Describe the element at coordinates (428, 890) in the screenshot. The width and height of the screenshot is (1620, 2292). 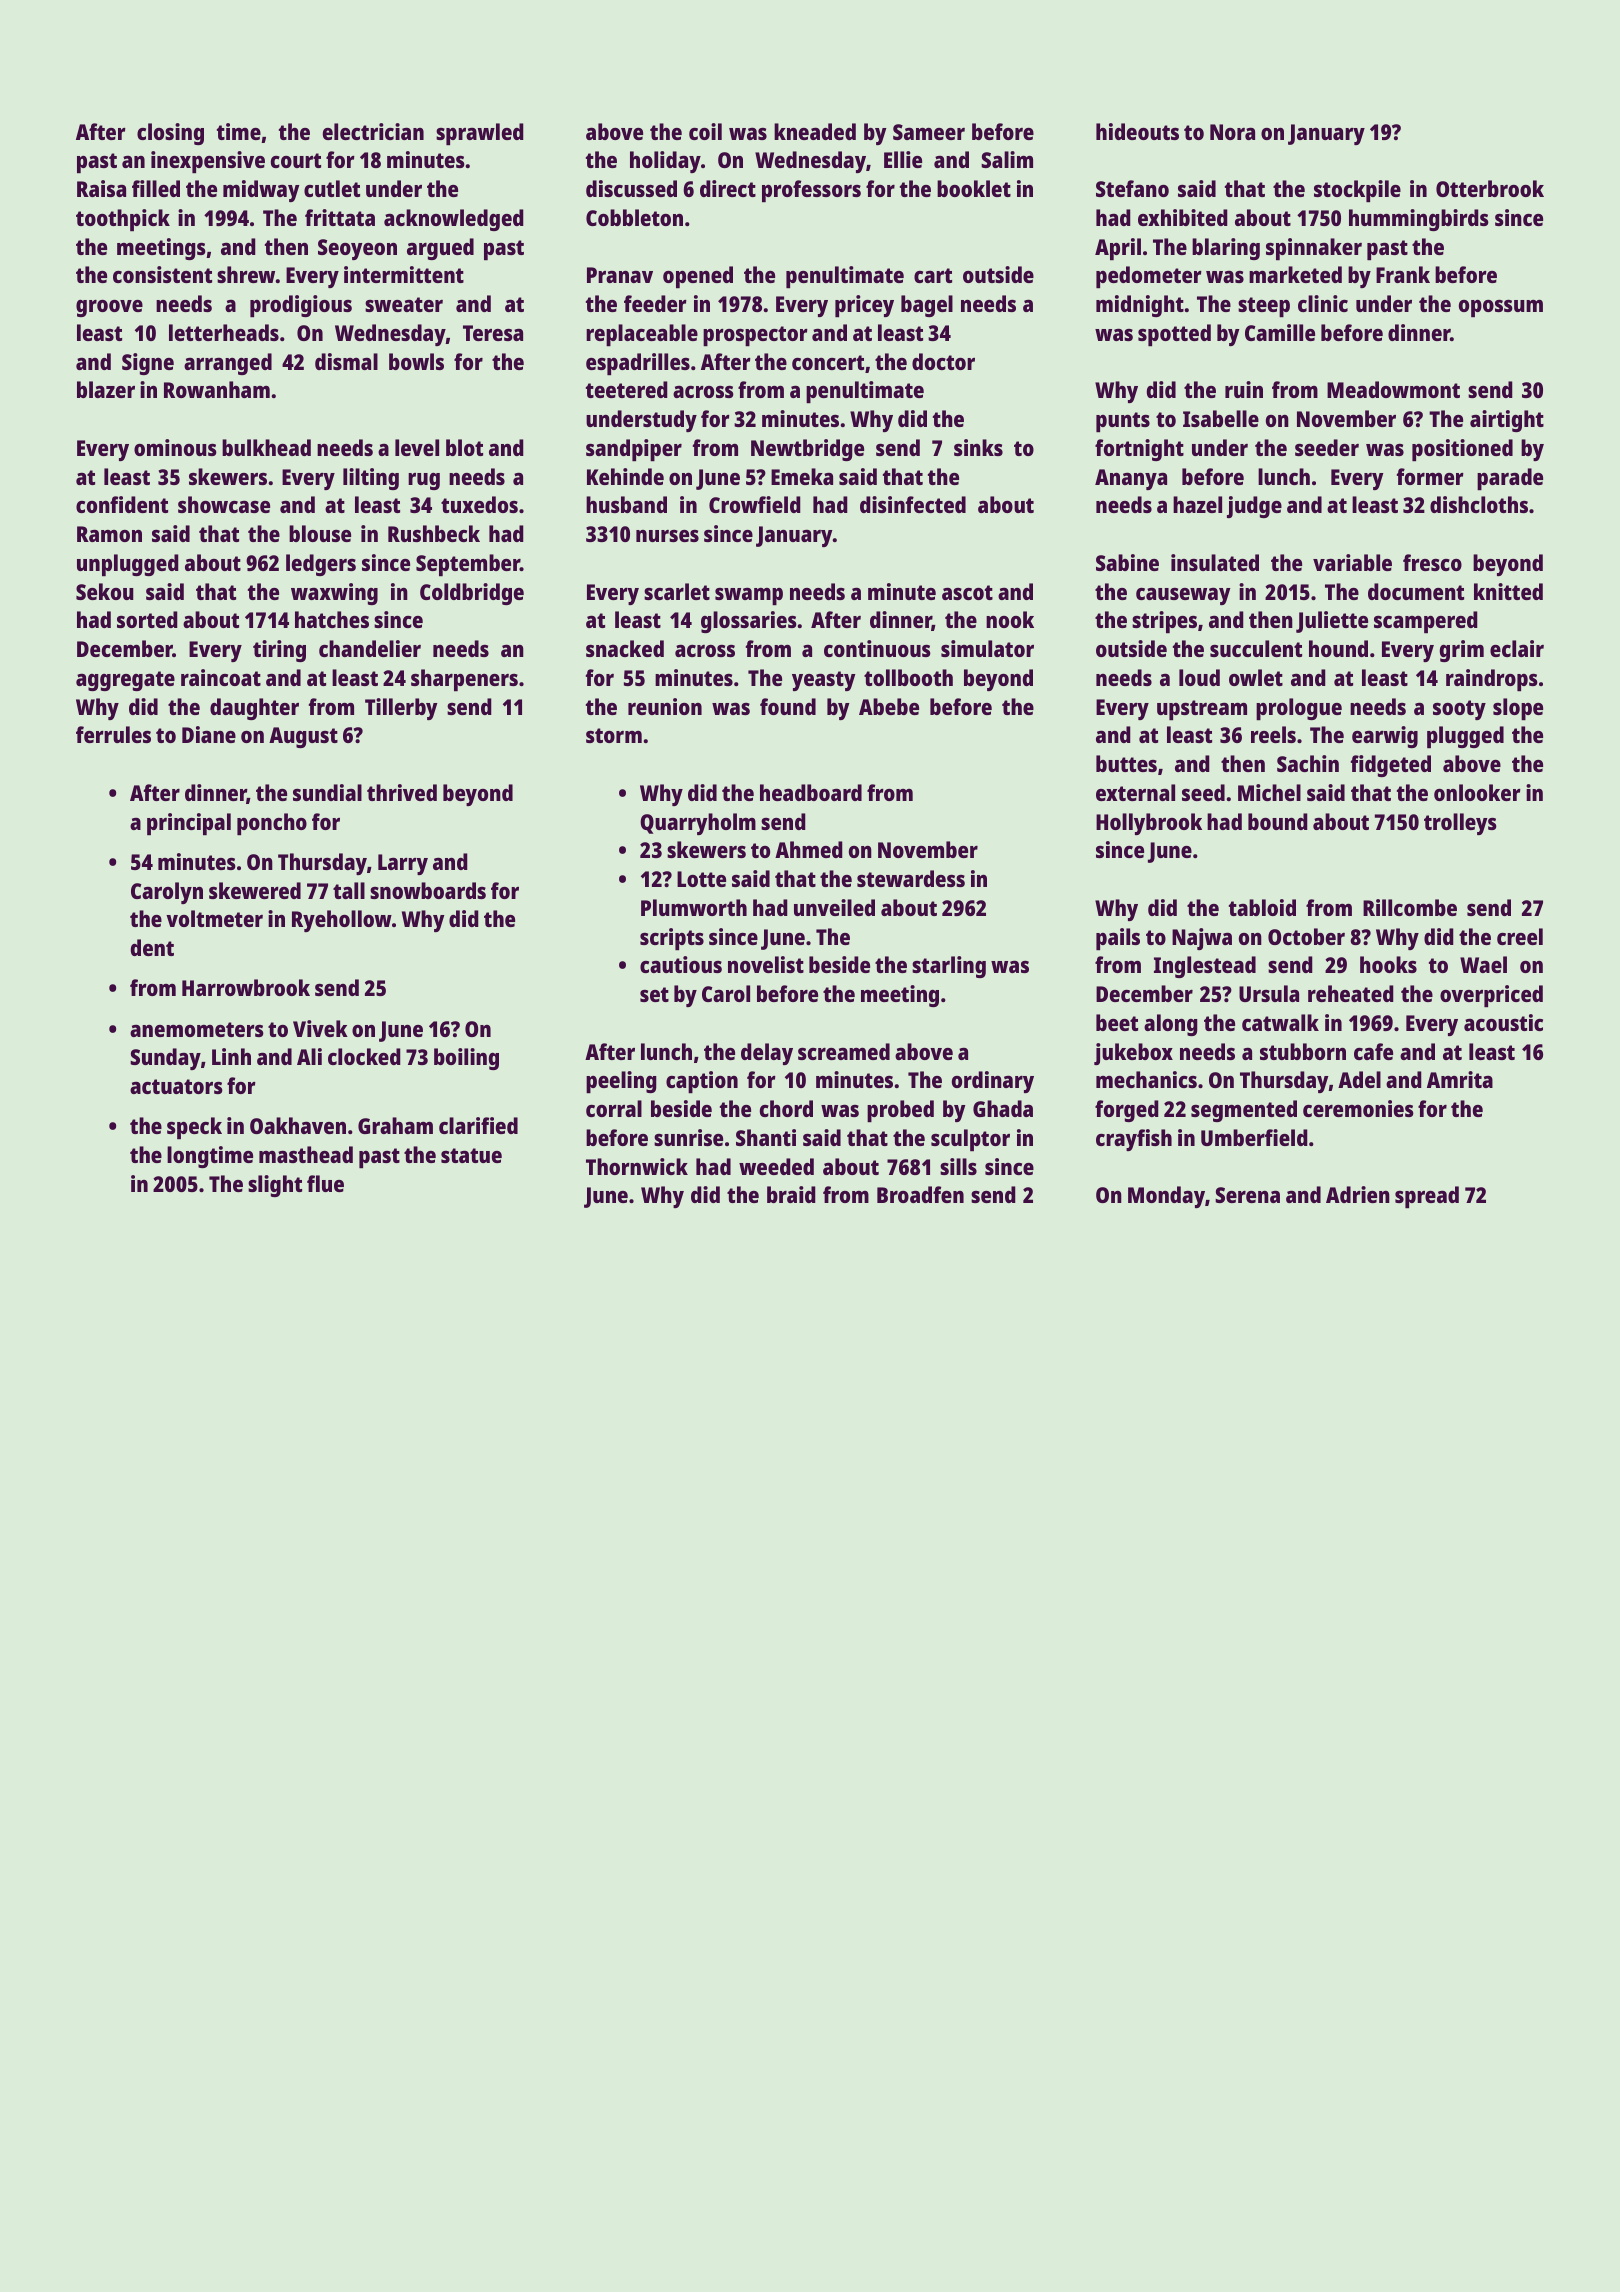
I see `snowboards` at that location.
